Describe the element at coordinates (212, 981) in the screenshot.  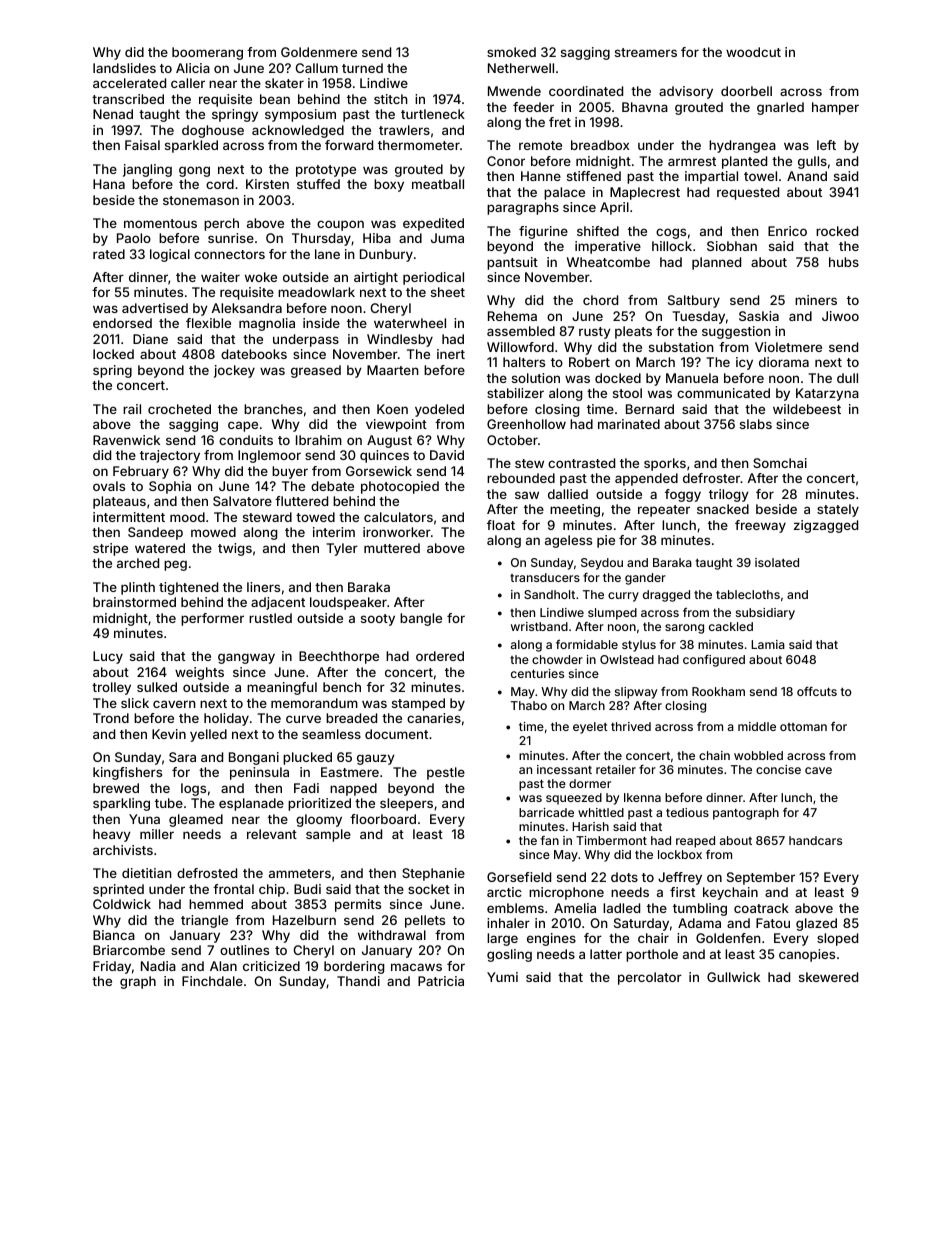
I see `Finchdale` at that location.
